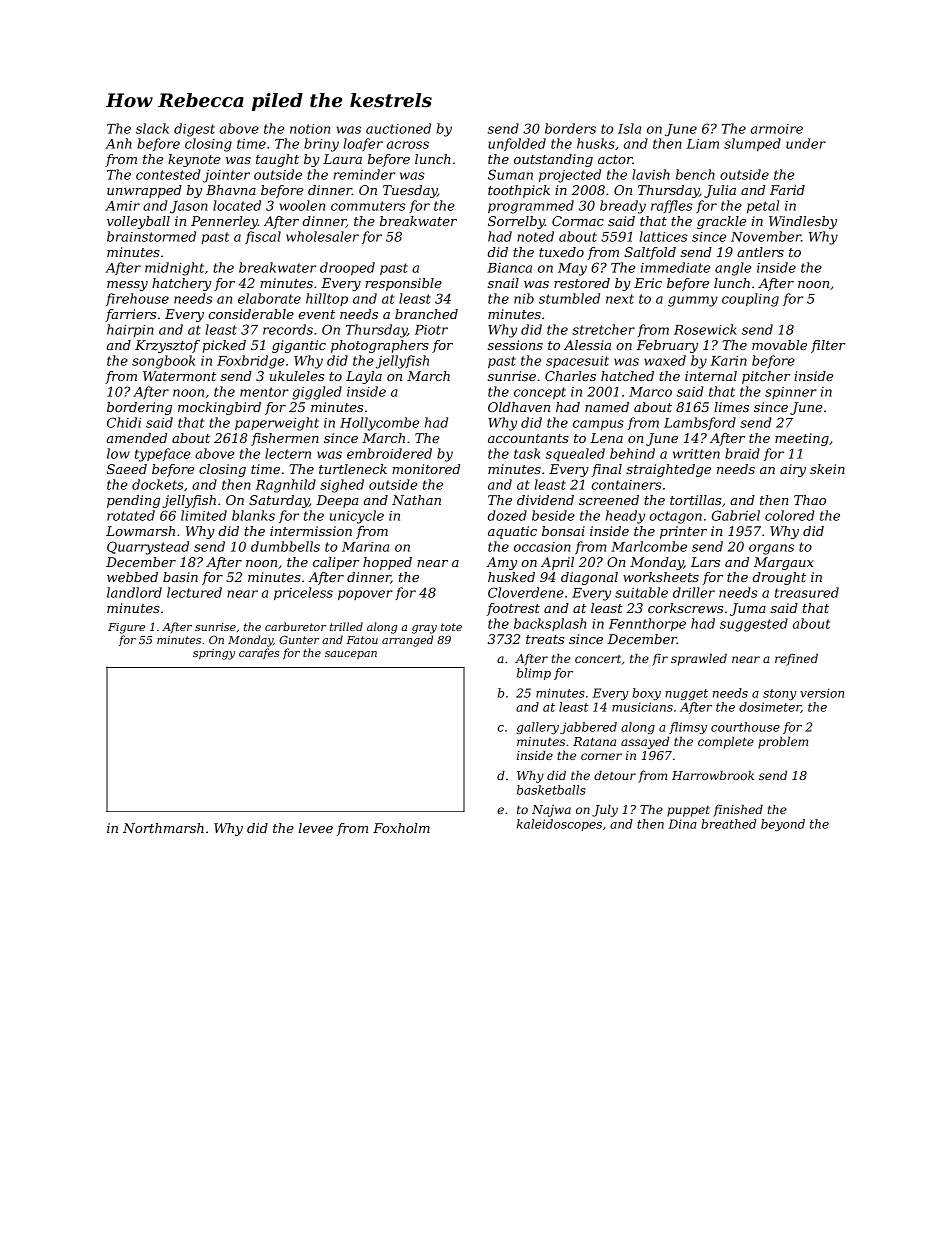  What do you see at coordinates (803, 222) in the page?
I see `Windlesby` at bounding box center [803, 222].
